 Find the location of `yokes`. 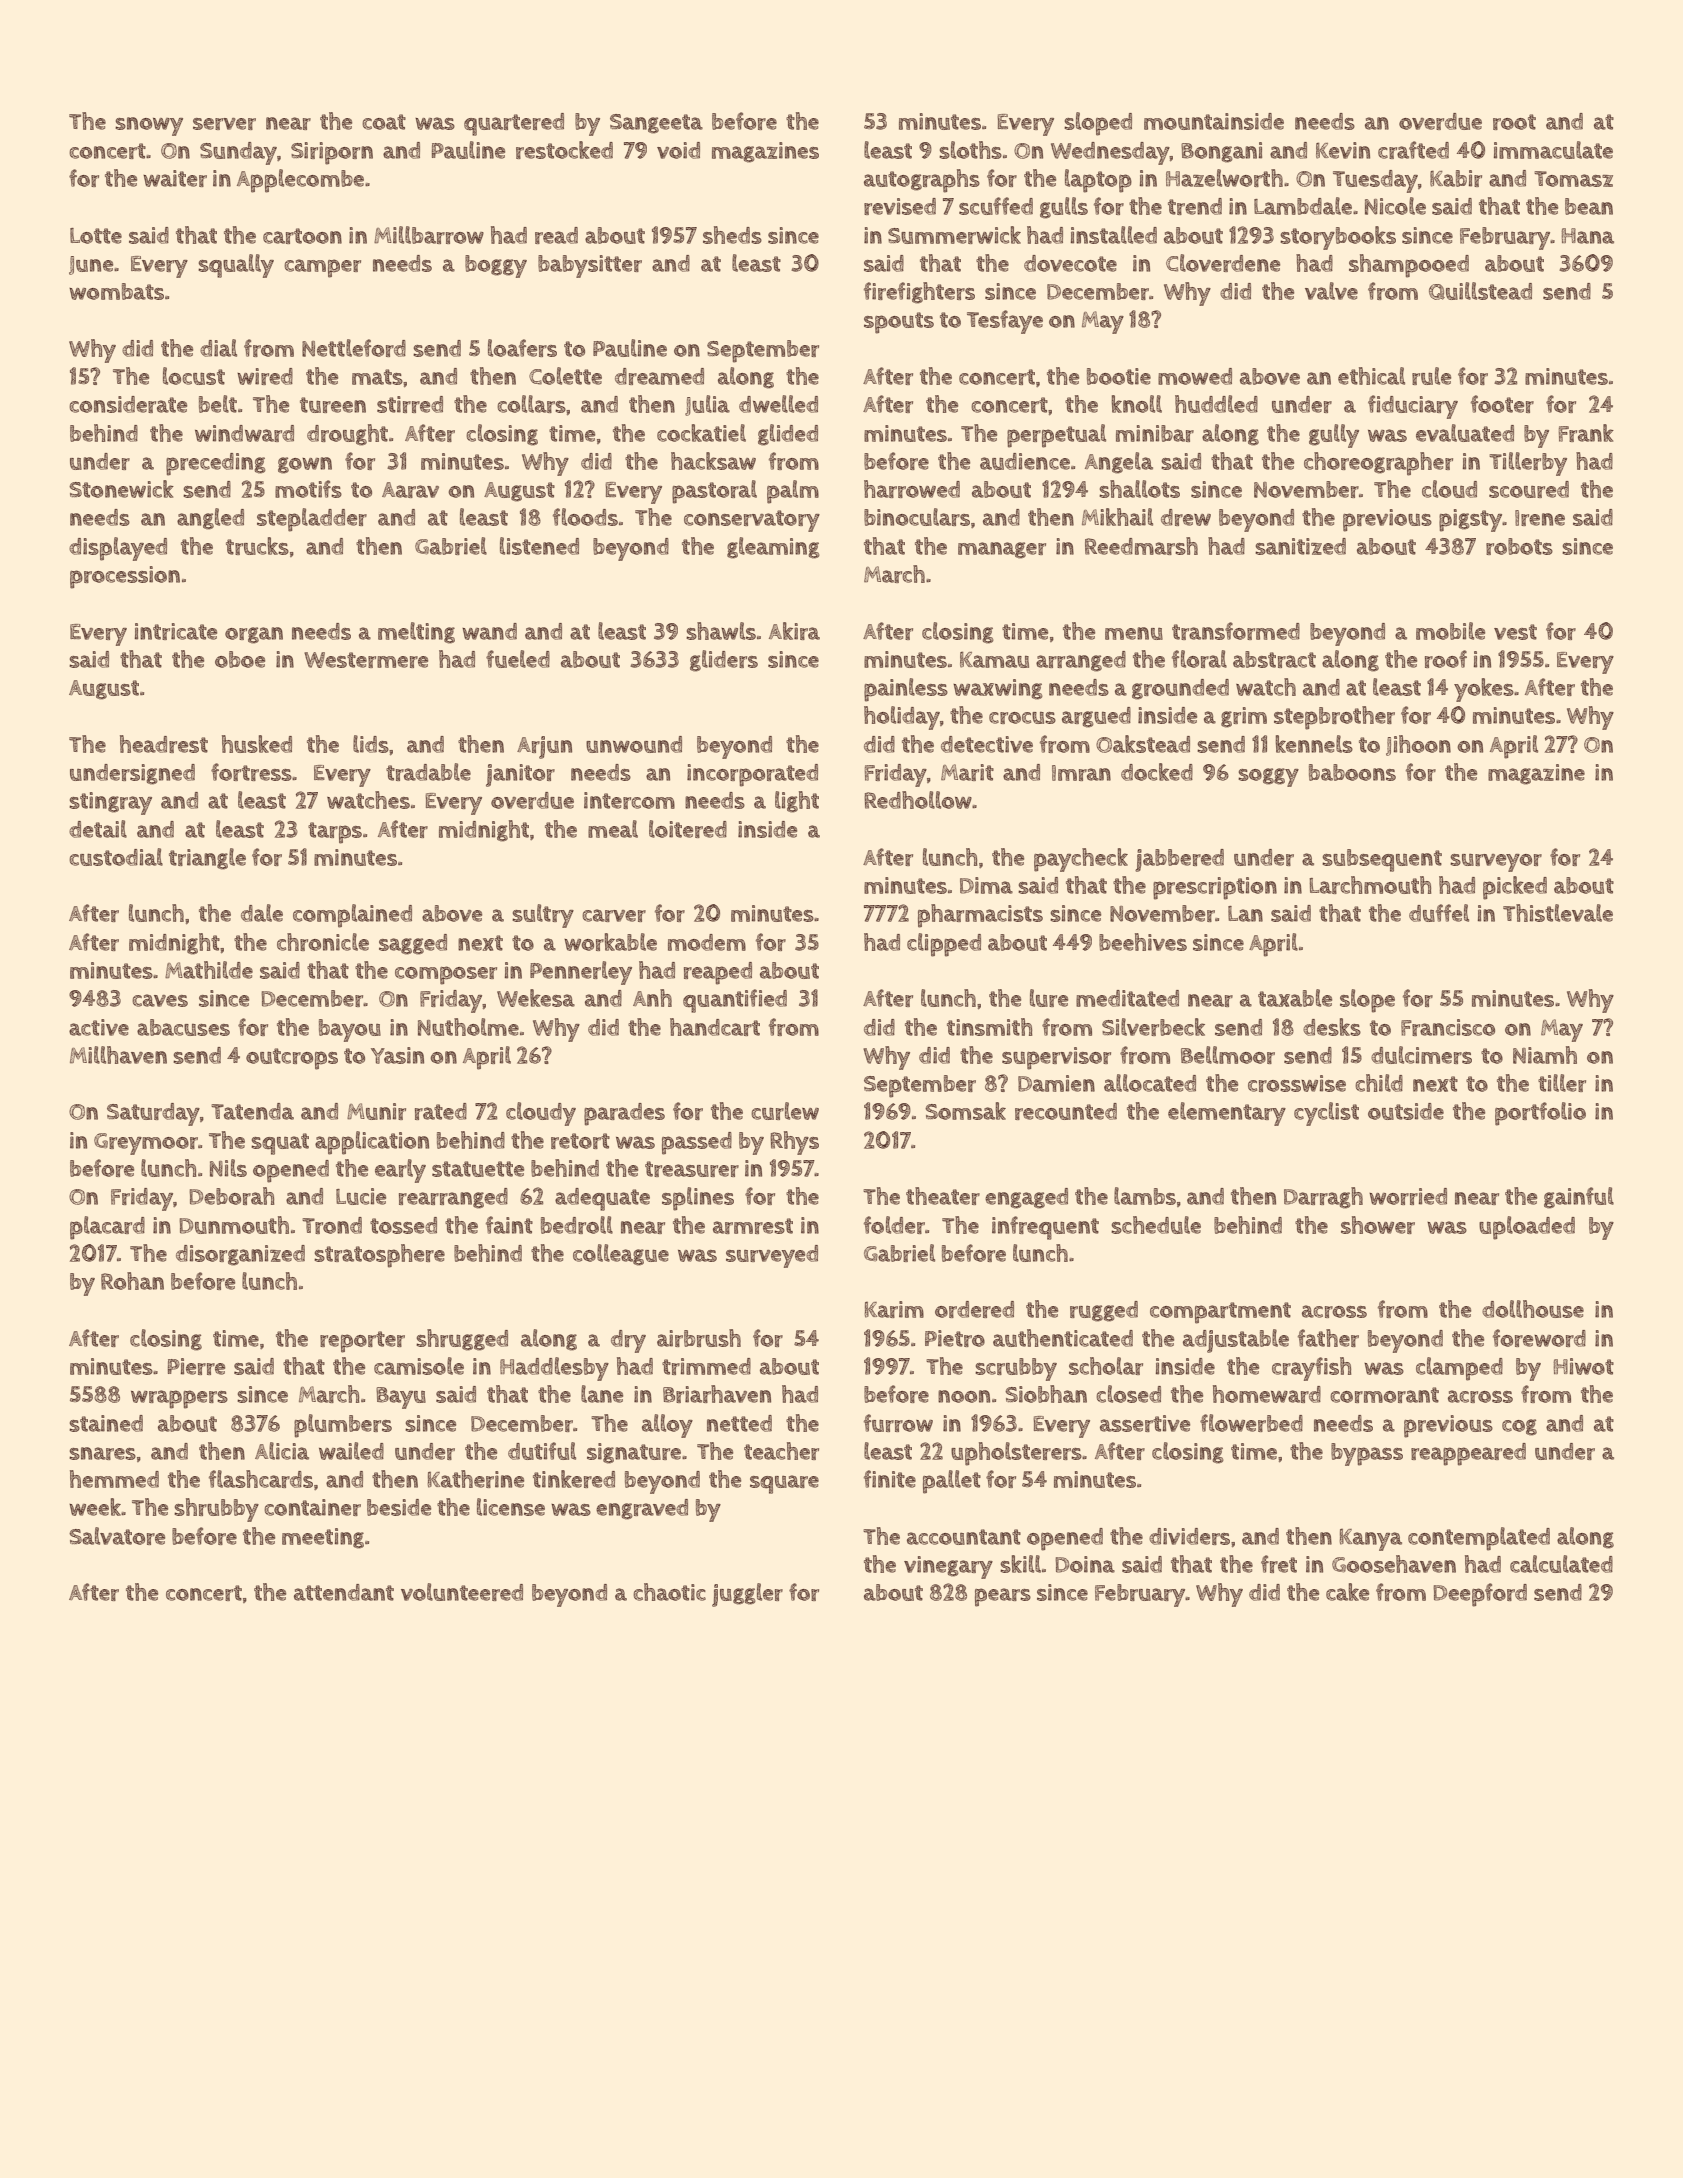

yokes is located at coordinates (1484, 690).
